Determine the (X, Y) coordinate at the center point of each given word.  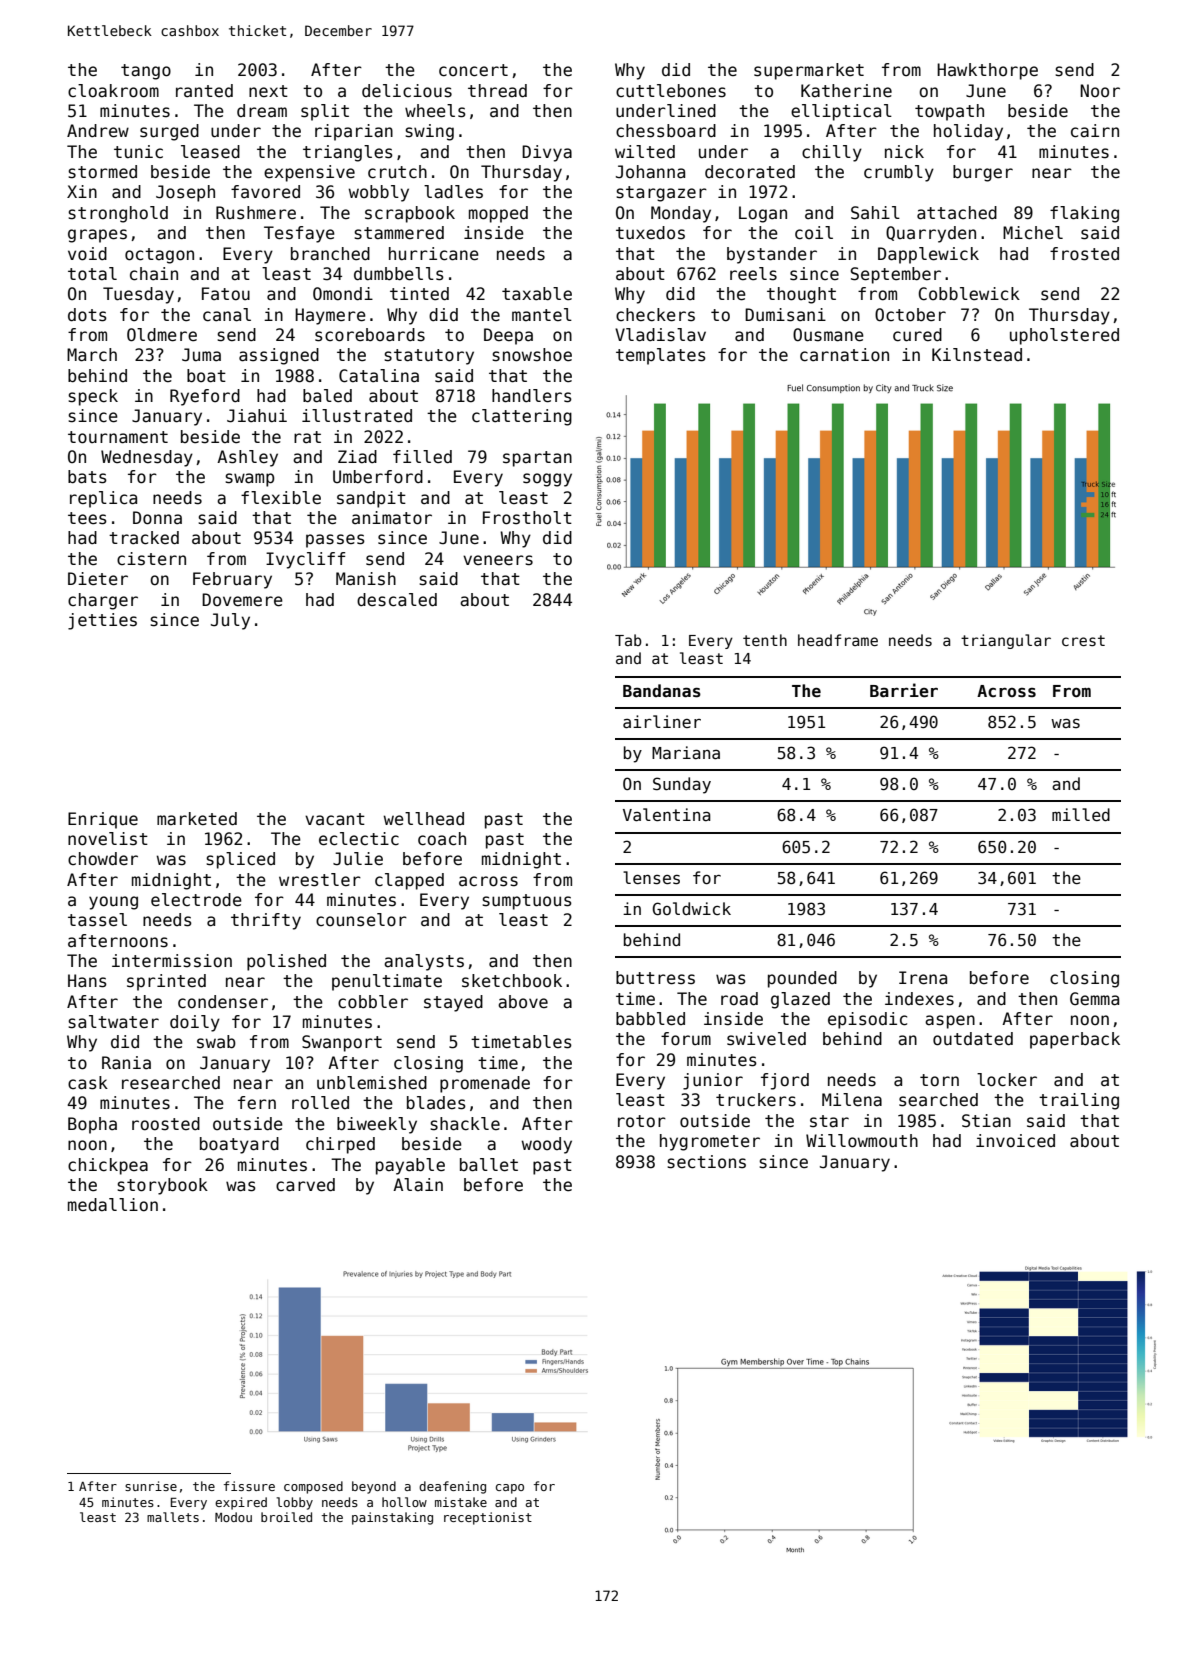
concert (473, 70)
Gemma (1094, 999)
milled (1081, 814)
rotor (642, 1121)
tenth (765, 640)
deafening (452, 1487)
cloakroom (113, 91)
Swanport (342, 1043)
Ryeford (205, 397)
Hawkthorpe (987, 71)
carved (305, 1185)
